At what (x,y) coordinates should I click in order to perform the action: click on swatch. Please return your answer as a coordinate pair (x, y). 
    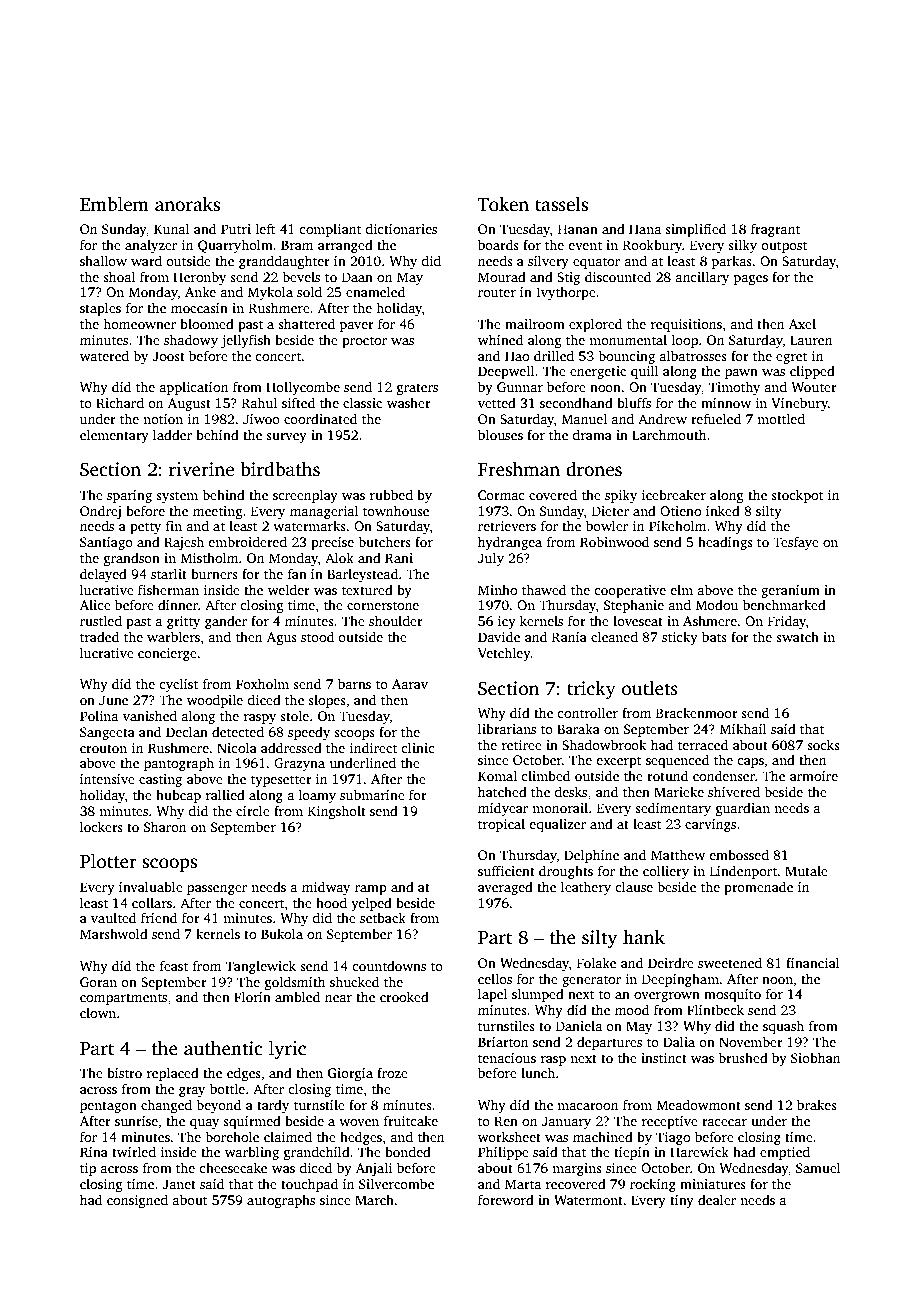
    Looking at the image, I should click on (797, 637).
